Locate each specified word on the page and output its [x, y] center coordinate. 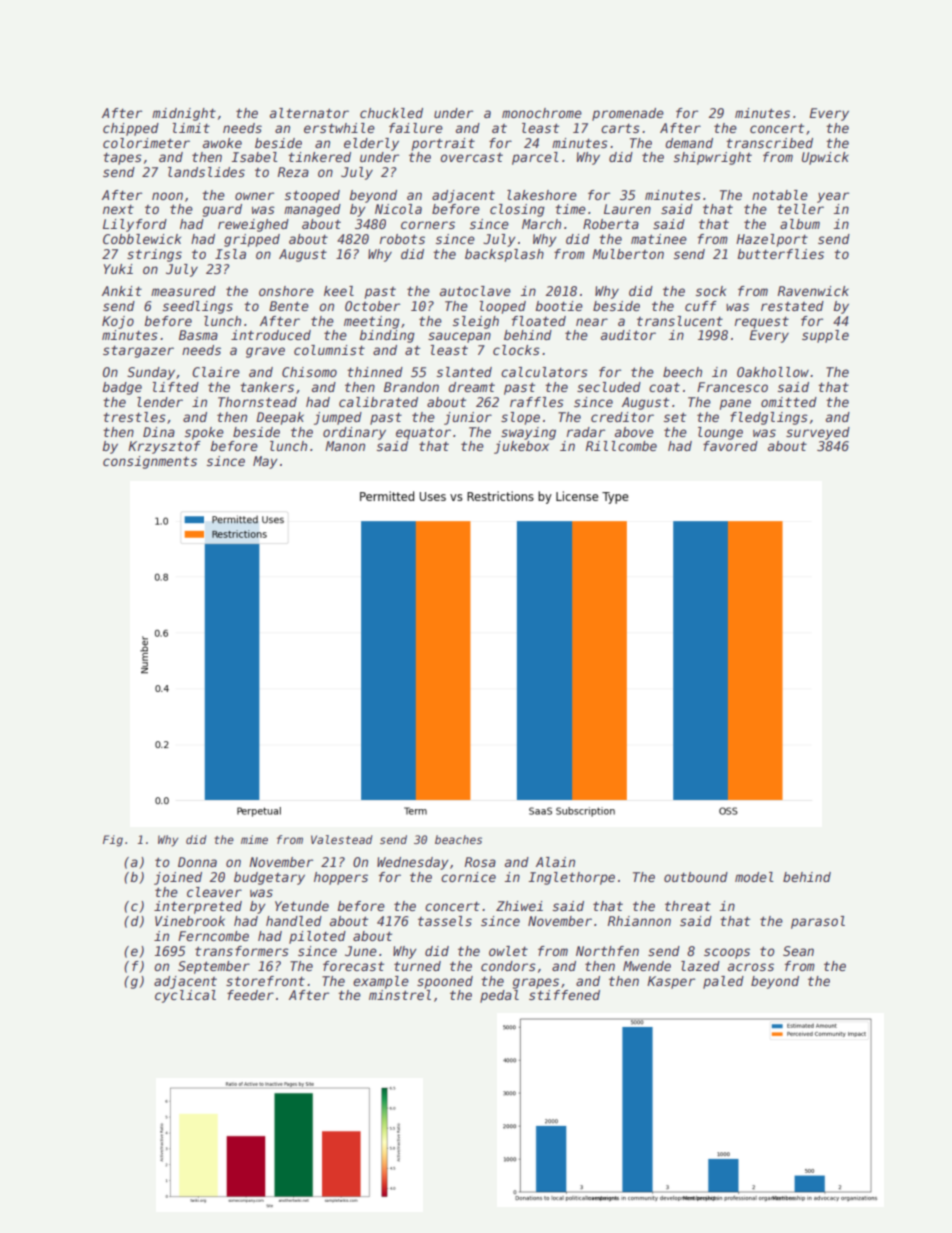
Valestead [342, 839]
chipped [131, 129]
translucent [680, 321]
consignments [150, 462]
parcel [535, 158]
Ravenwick [813, 291]
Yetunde [302, 906]
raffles [537, 402]
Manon [345, 446]
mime [254, 839]
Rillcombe [621, 446]
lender [160, 402]
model [754, 877]
